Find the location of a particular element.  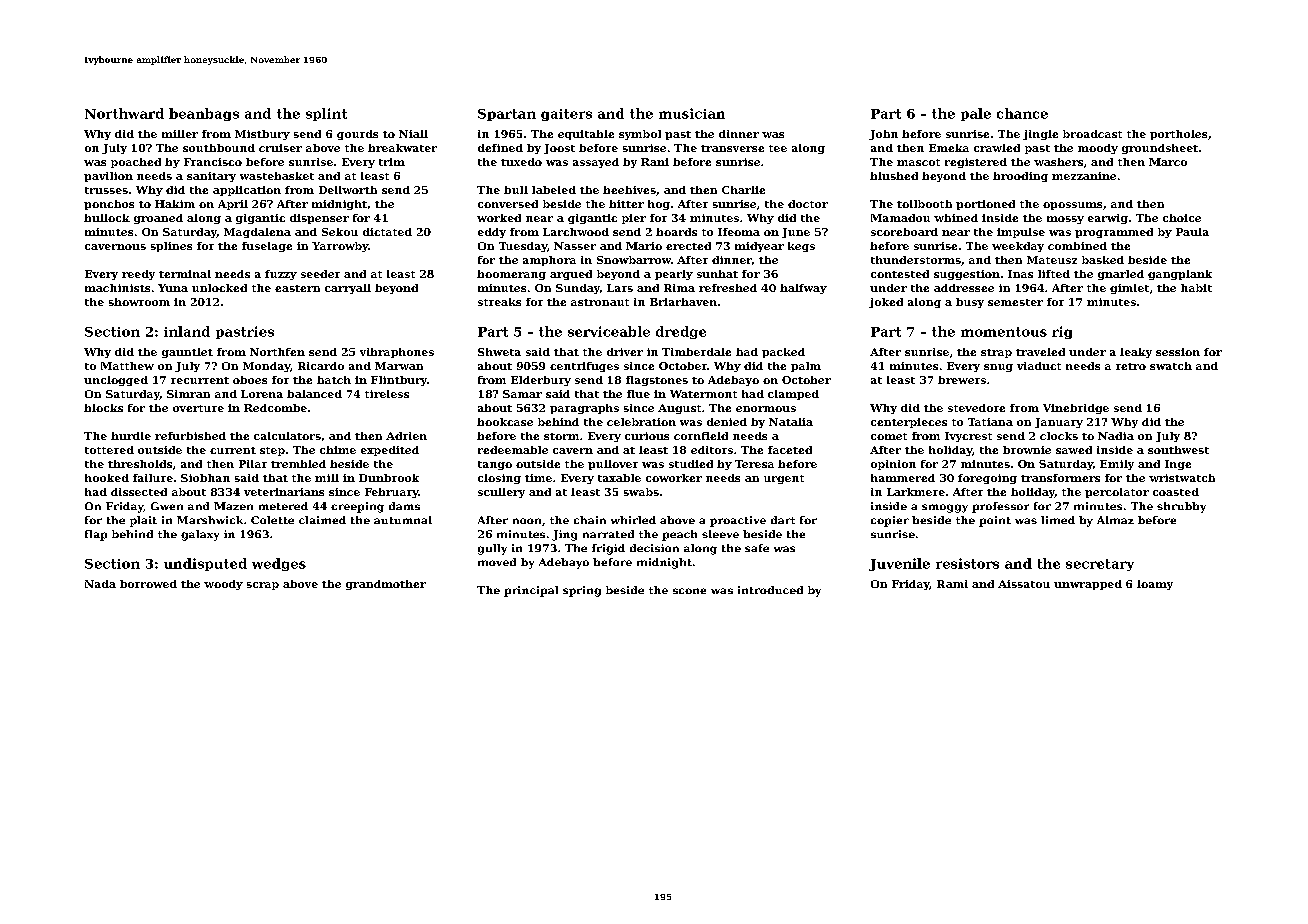

wedges is located at coordinates (279, 564).
